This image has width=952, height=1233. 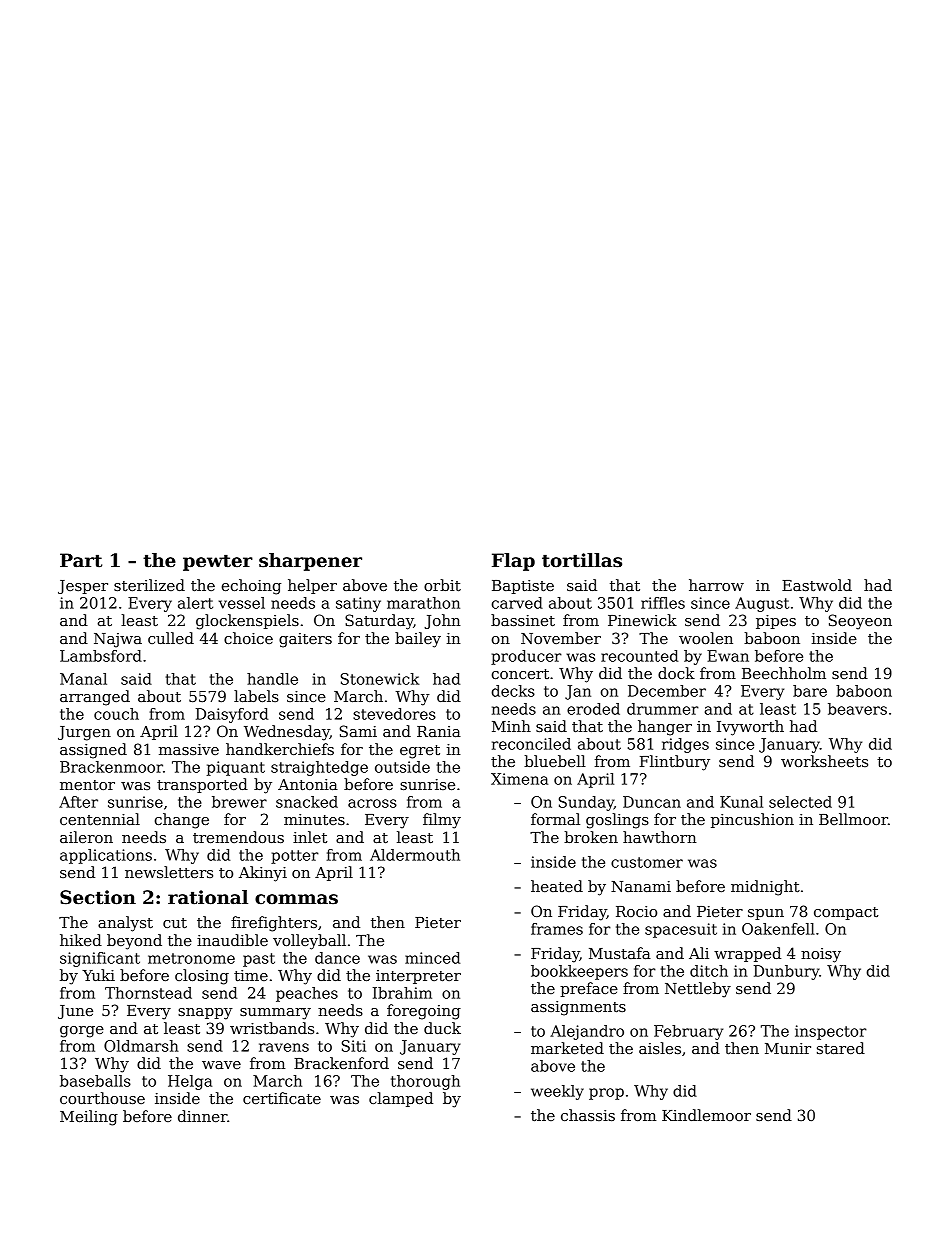 What do you see at coordinates (89, 1118) in the image?
I see `Meiling` at bounding box center [89, 1118].
